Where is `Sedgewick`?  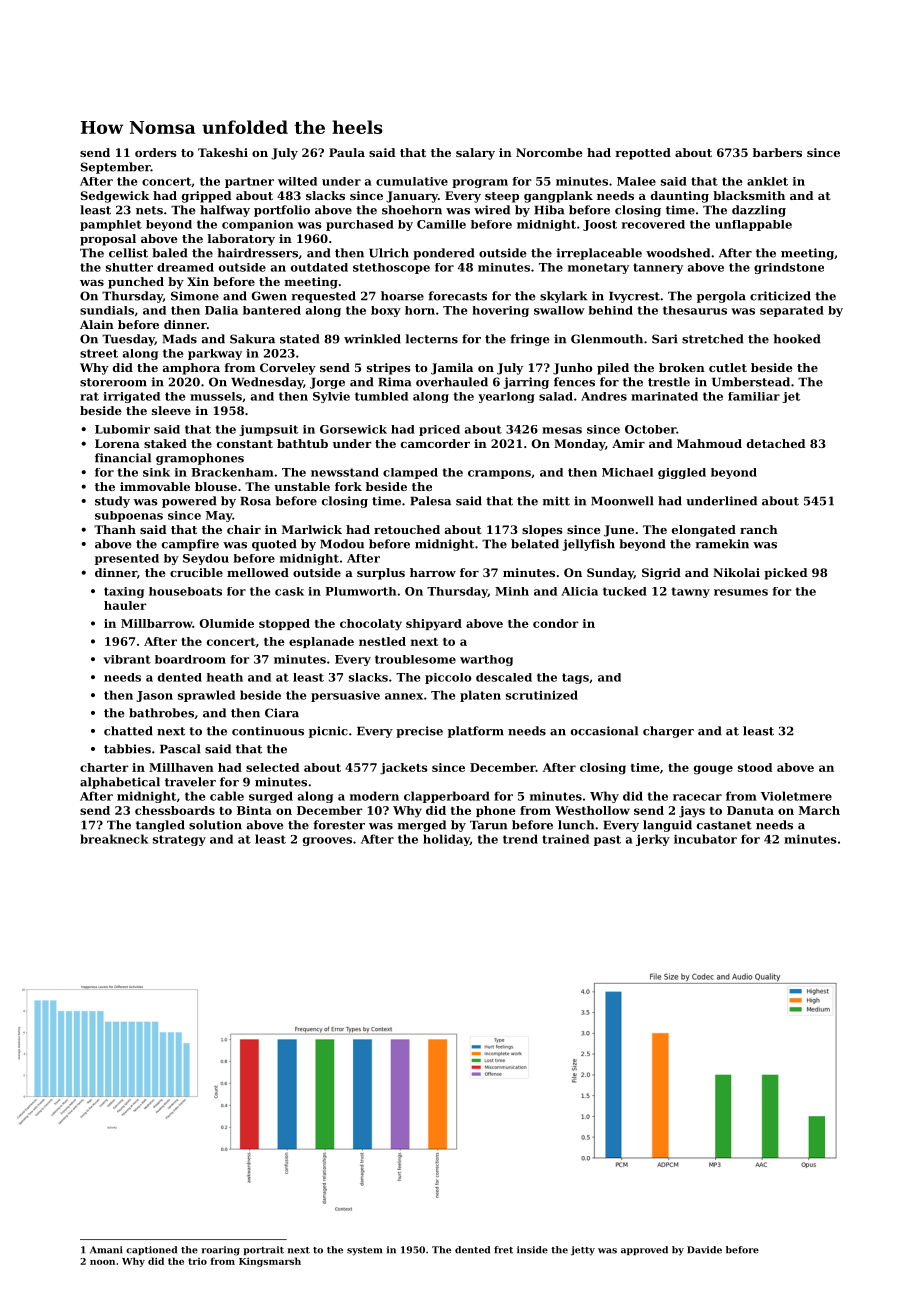
Sedgewick is located at coordinates (115, 197).
